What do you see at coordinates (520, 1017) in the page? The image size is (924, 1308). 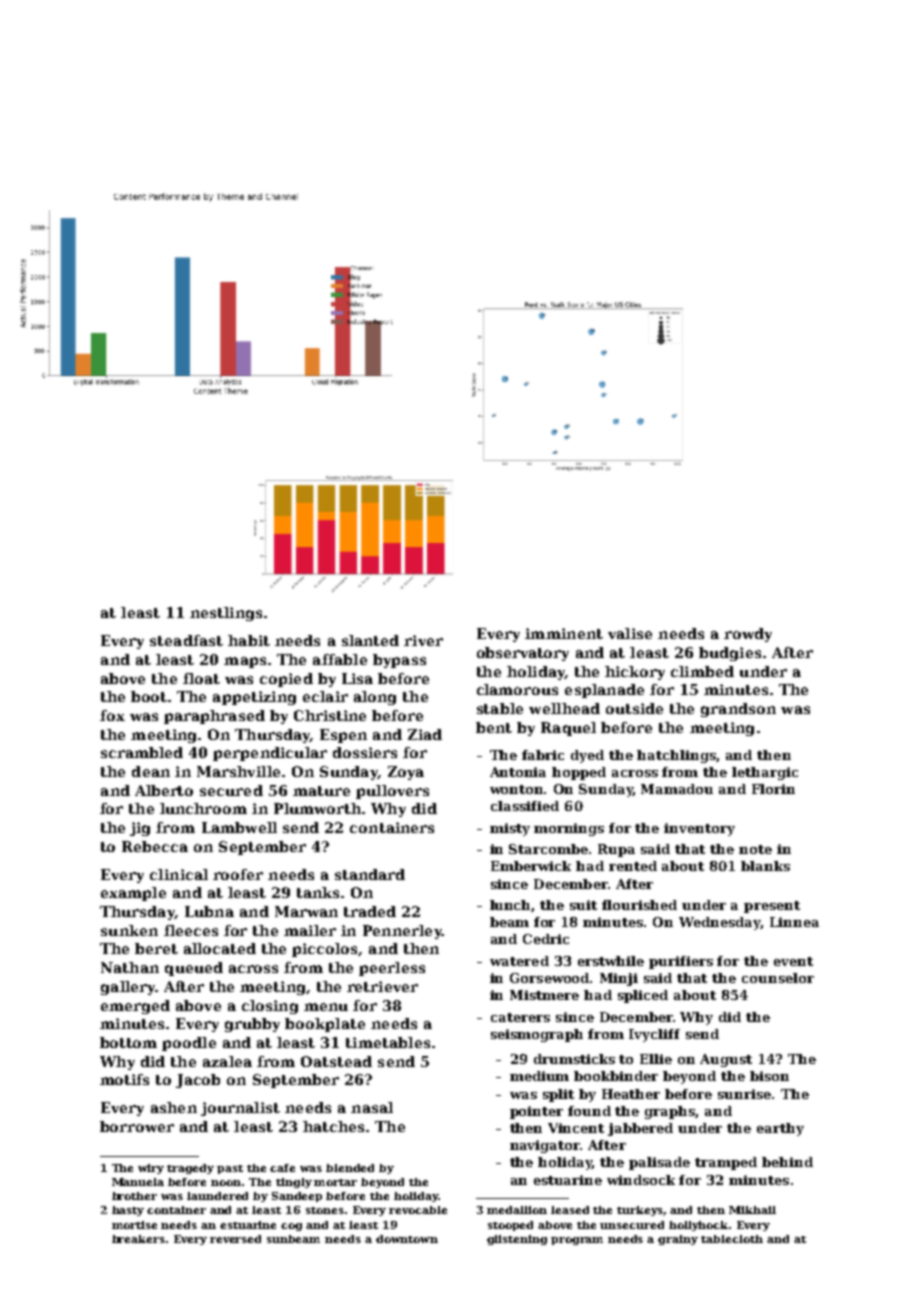 I see `caterers` at bounding box center [520, 1017].
